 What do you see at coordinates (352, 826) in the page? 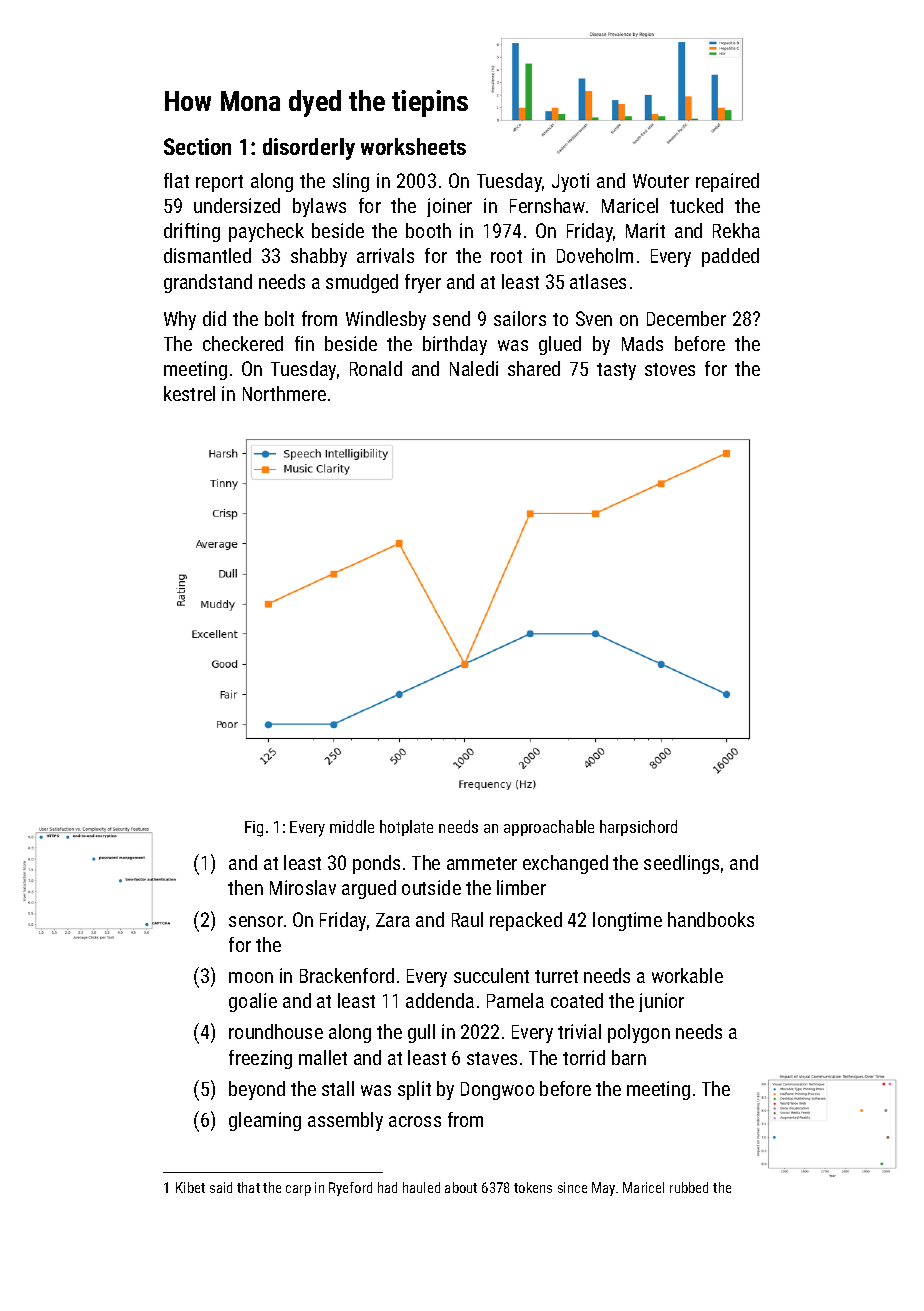
I see `middle` at bounding box center [352, 826].
